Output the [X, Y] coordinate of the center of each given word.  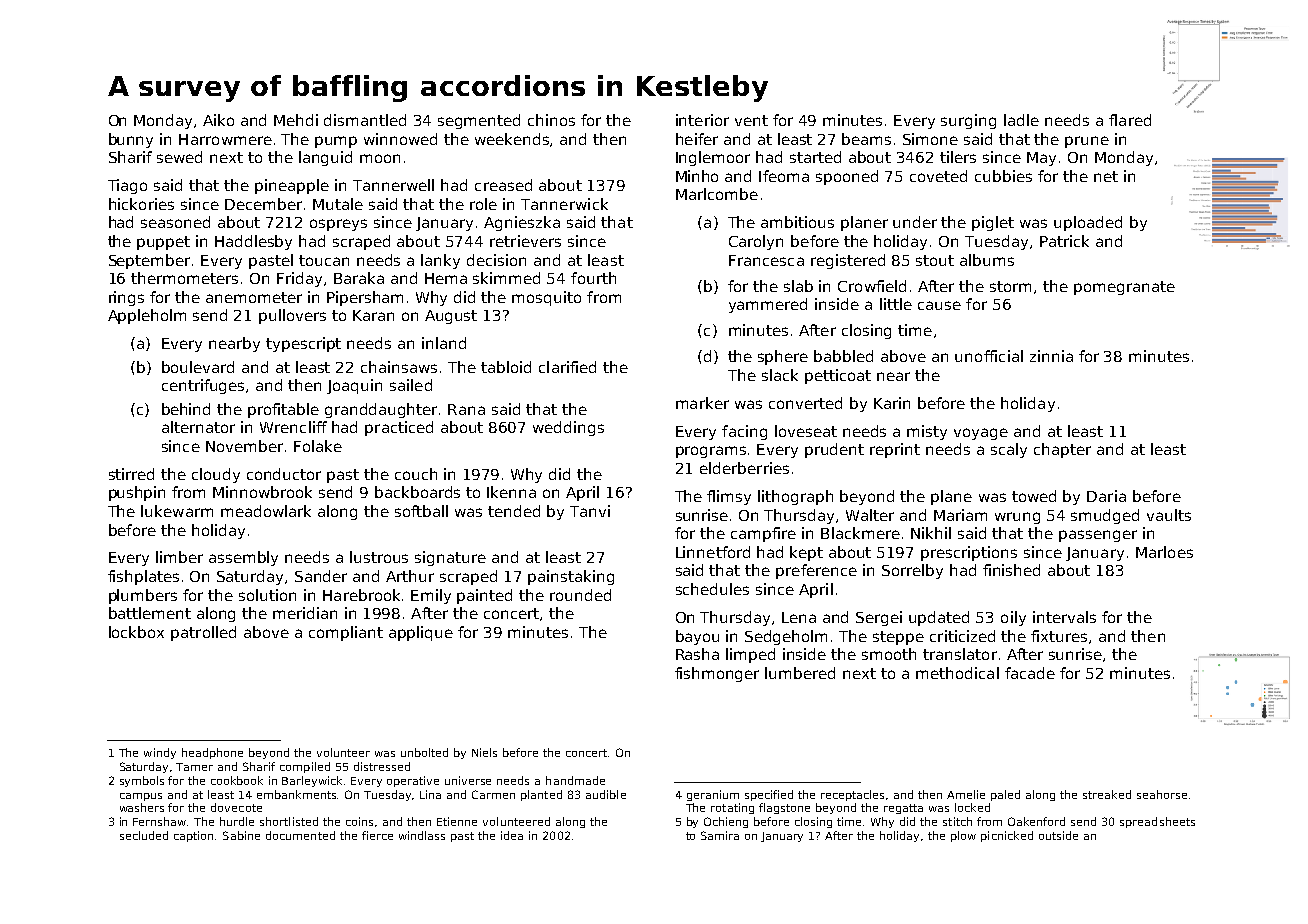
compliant [346, 633]
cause [939, 305]
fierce [377, 835]
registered [848, 261]
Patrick [1064, 241]
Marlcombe [717, 194]
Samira [720, 835]
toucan [324, 260]
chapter [1062, 450]
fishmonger [717, 674]
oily [1013, 618]
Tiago [127, 186]
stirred [131, 474]
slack [780, 375]
